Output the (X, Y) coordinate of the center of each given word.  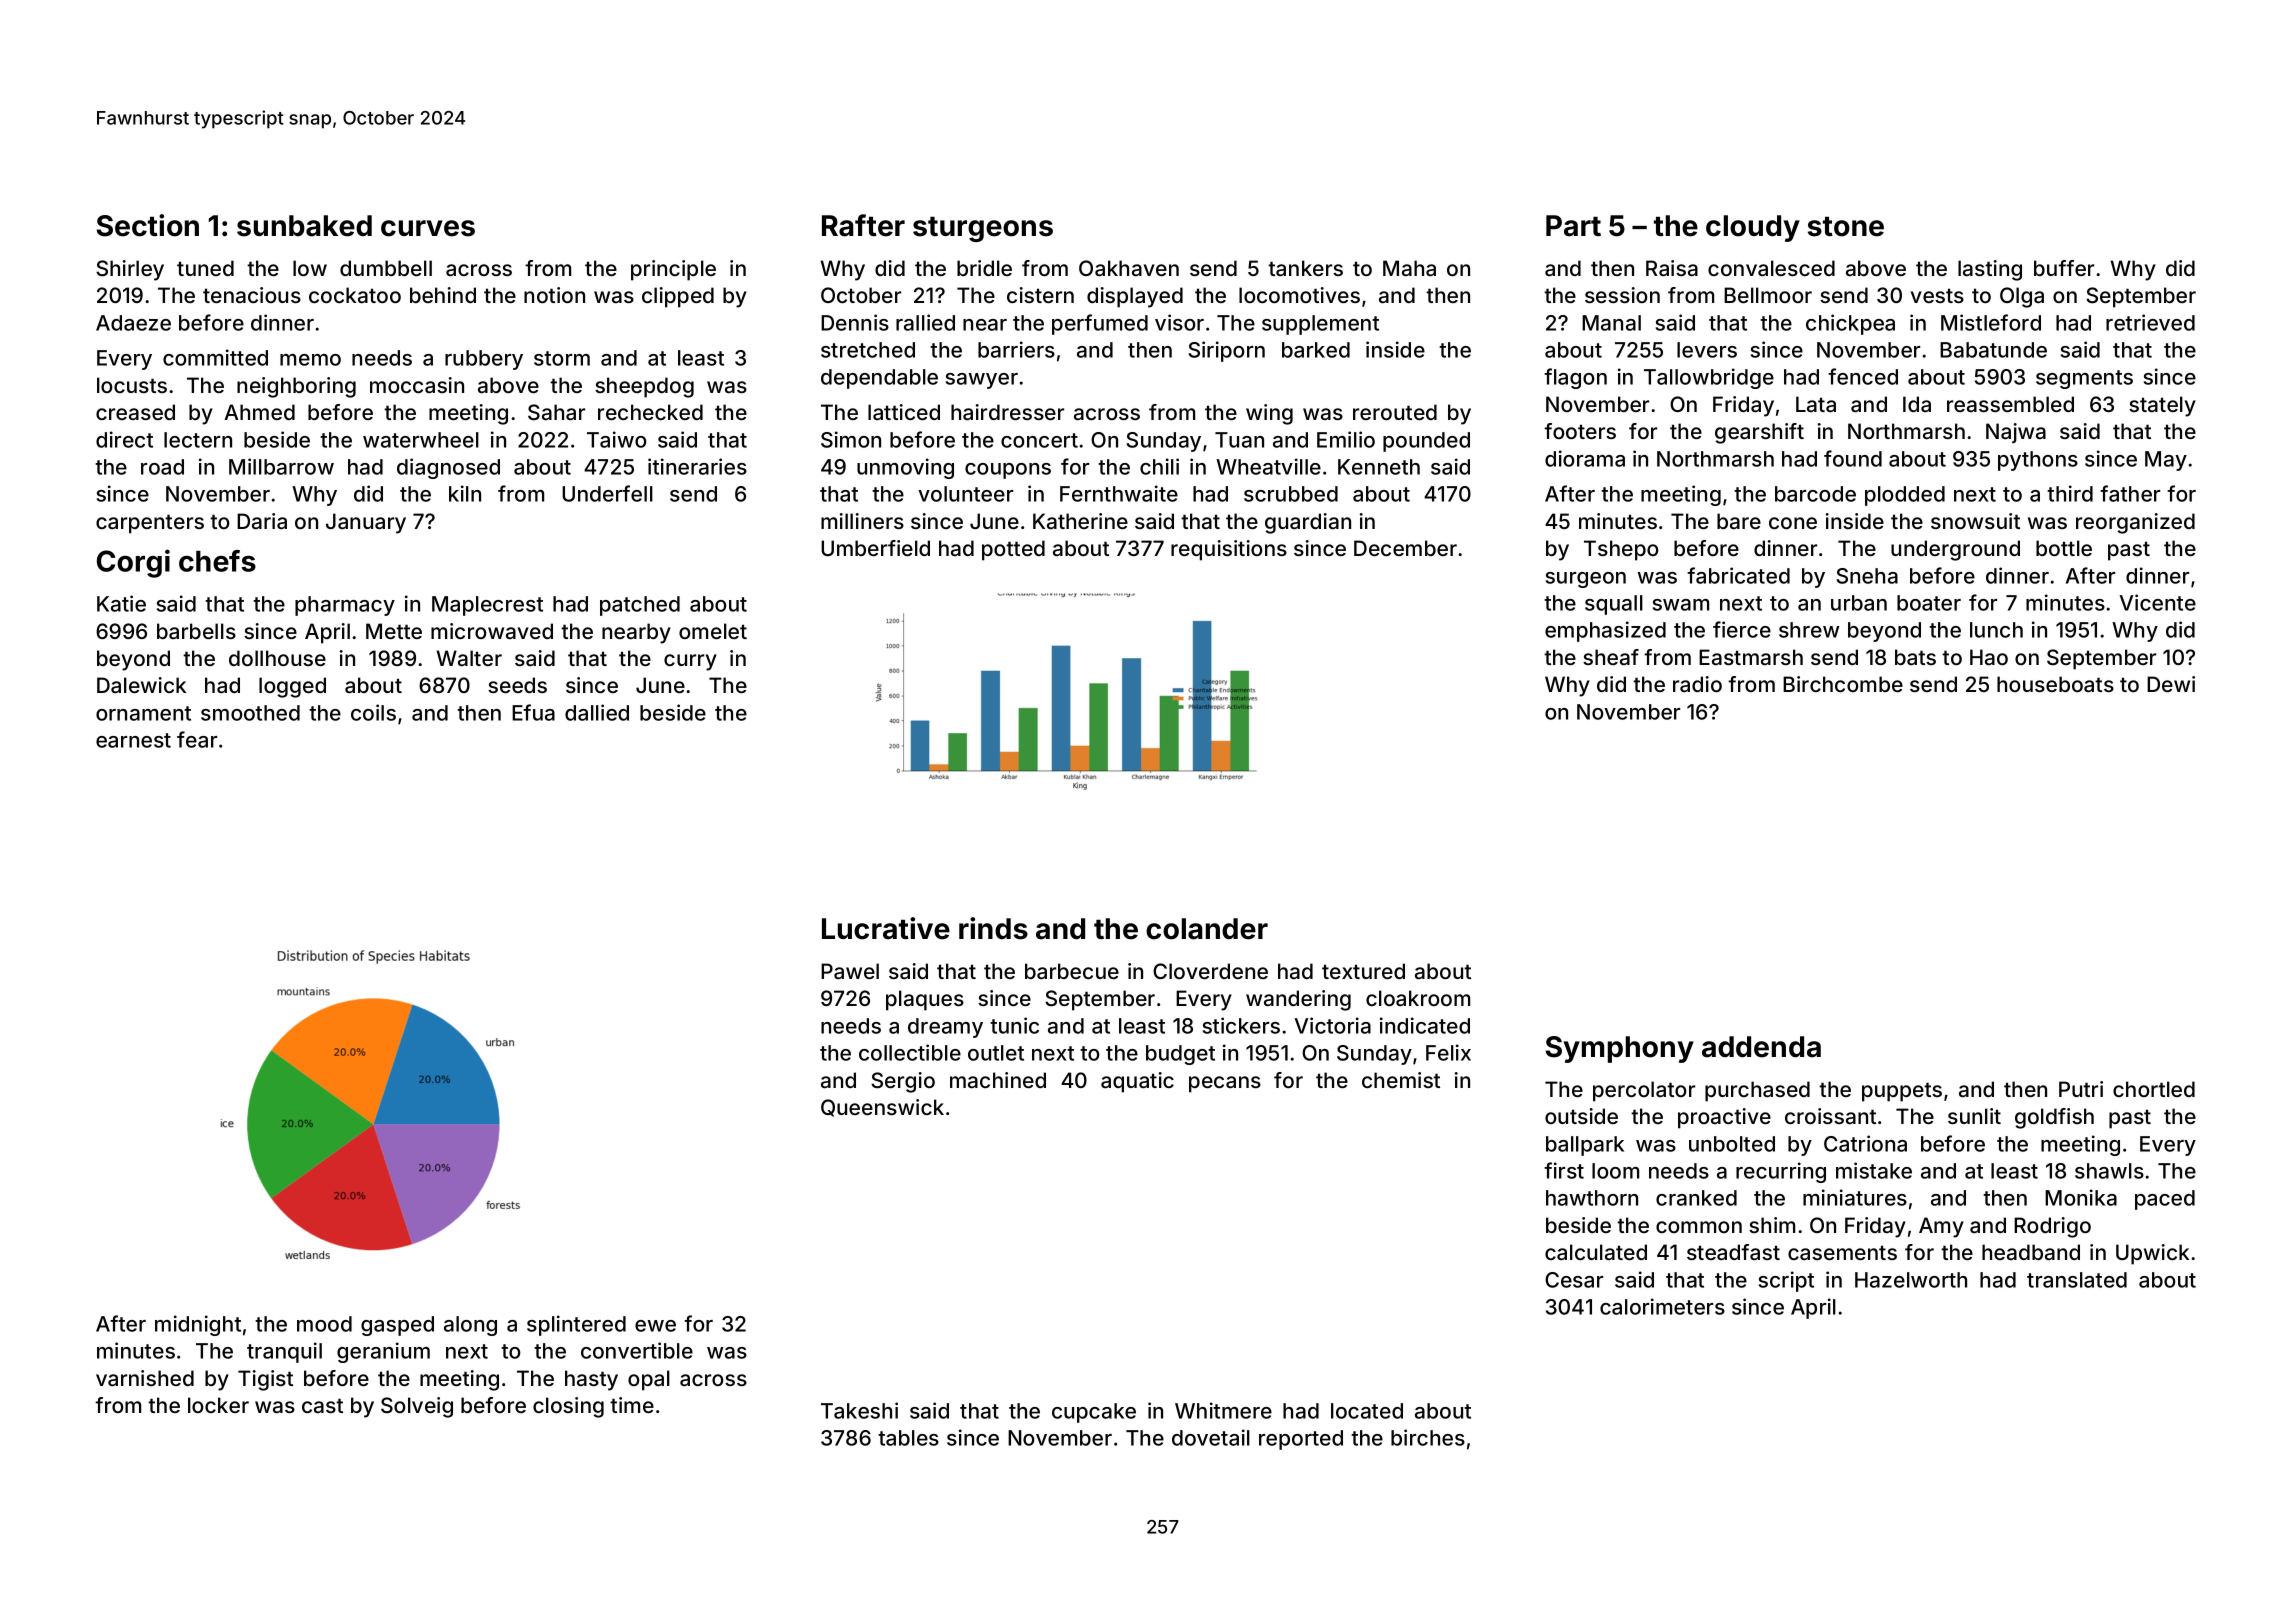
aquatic (1137, 1082)
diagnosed (448, 468)
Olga (2022, 297)
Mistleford (1991, 322)
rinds (993, 928)
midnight (198, 1325)
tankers (1305, 268)
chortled (2154, 1089)
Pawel (850, 971)
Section (148, 225)
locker (218, 1405)
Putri (2081, 1089)
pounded (1426, 442)
